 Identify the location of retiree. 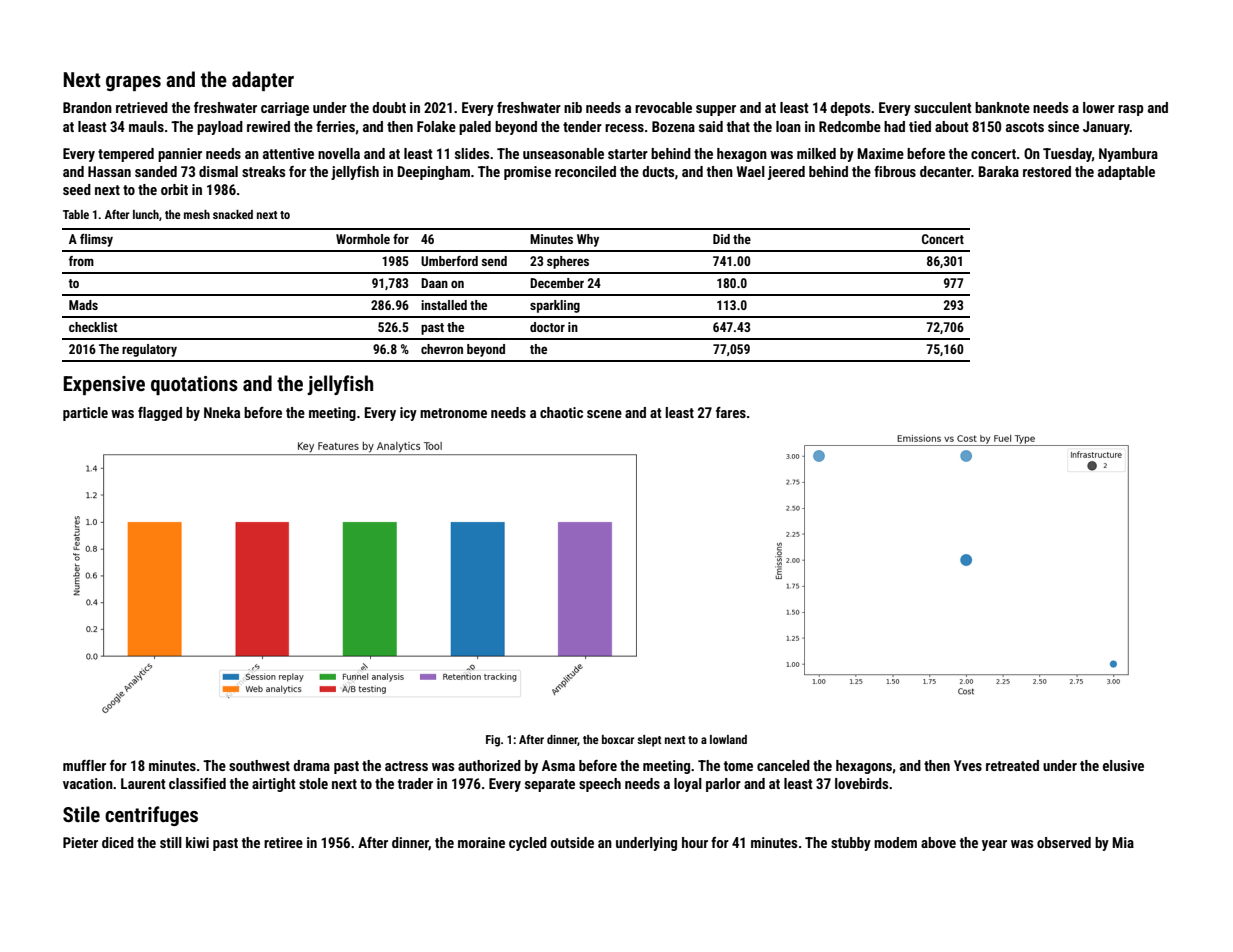
(283, 842).
